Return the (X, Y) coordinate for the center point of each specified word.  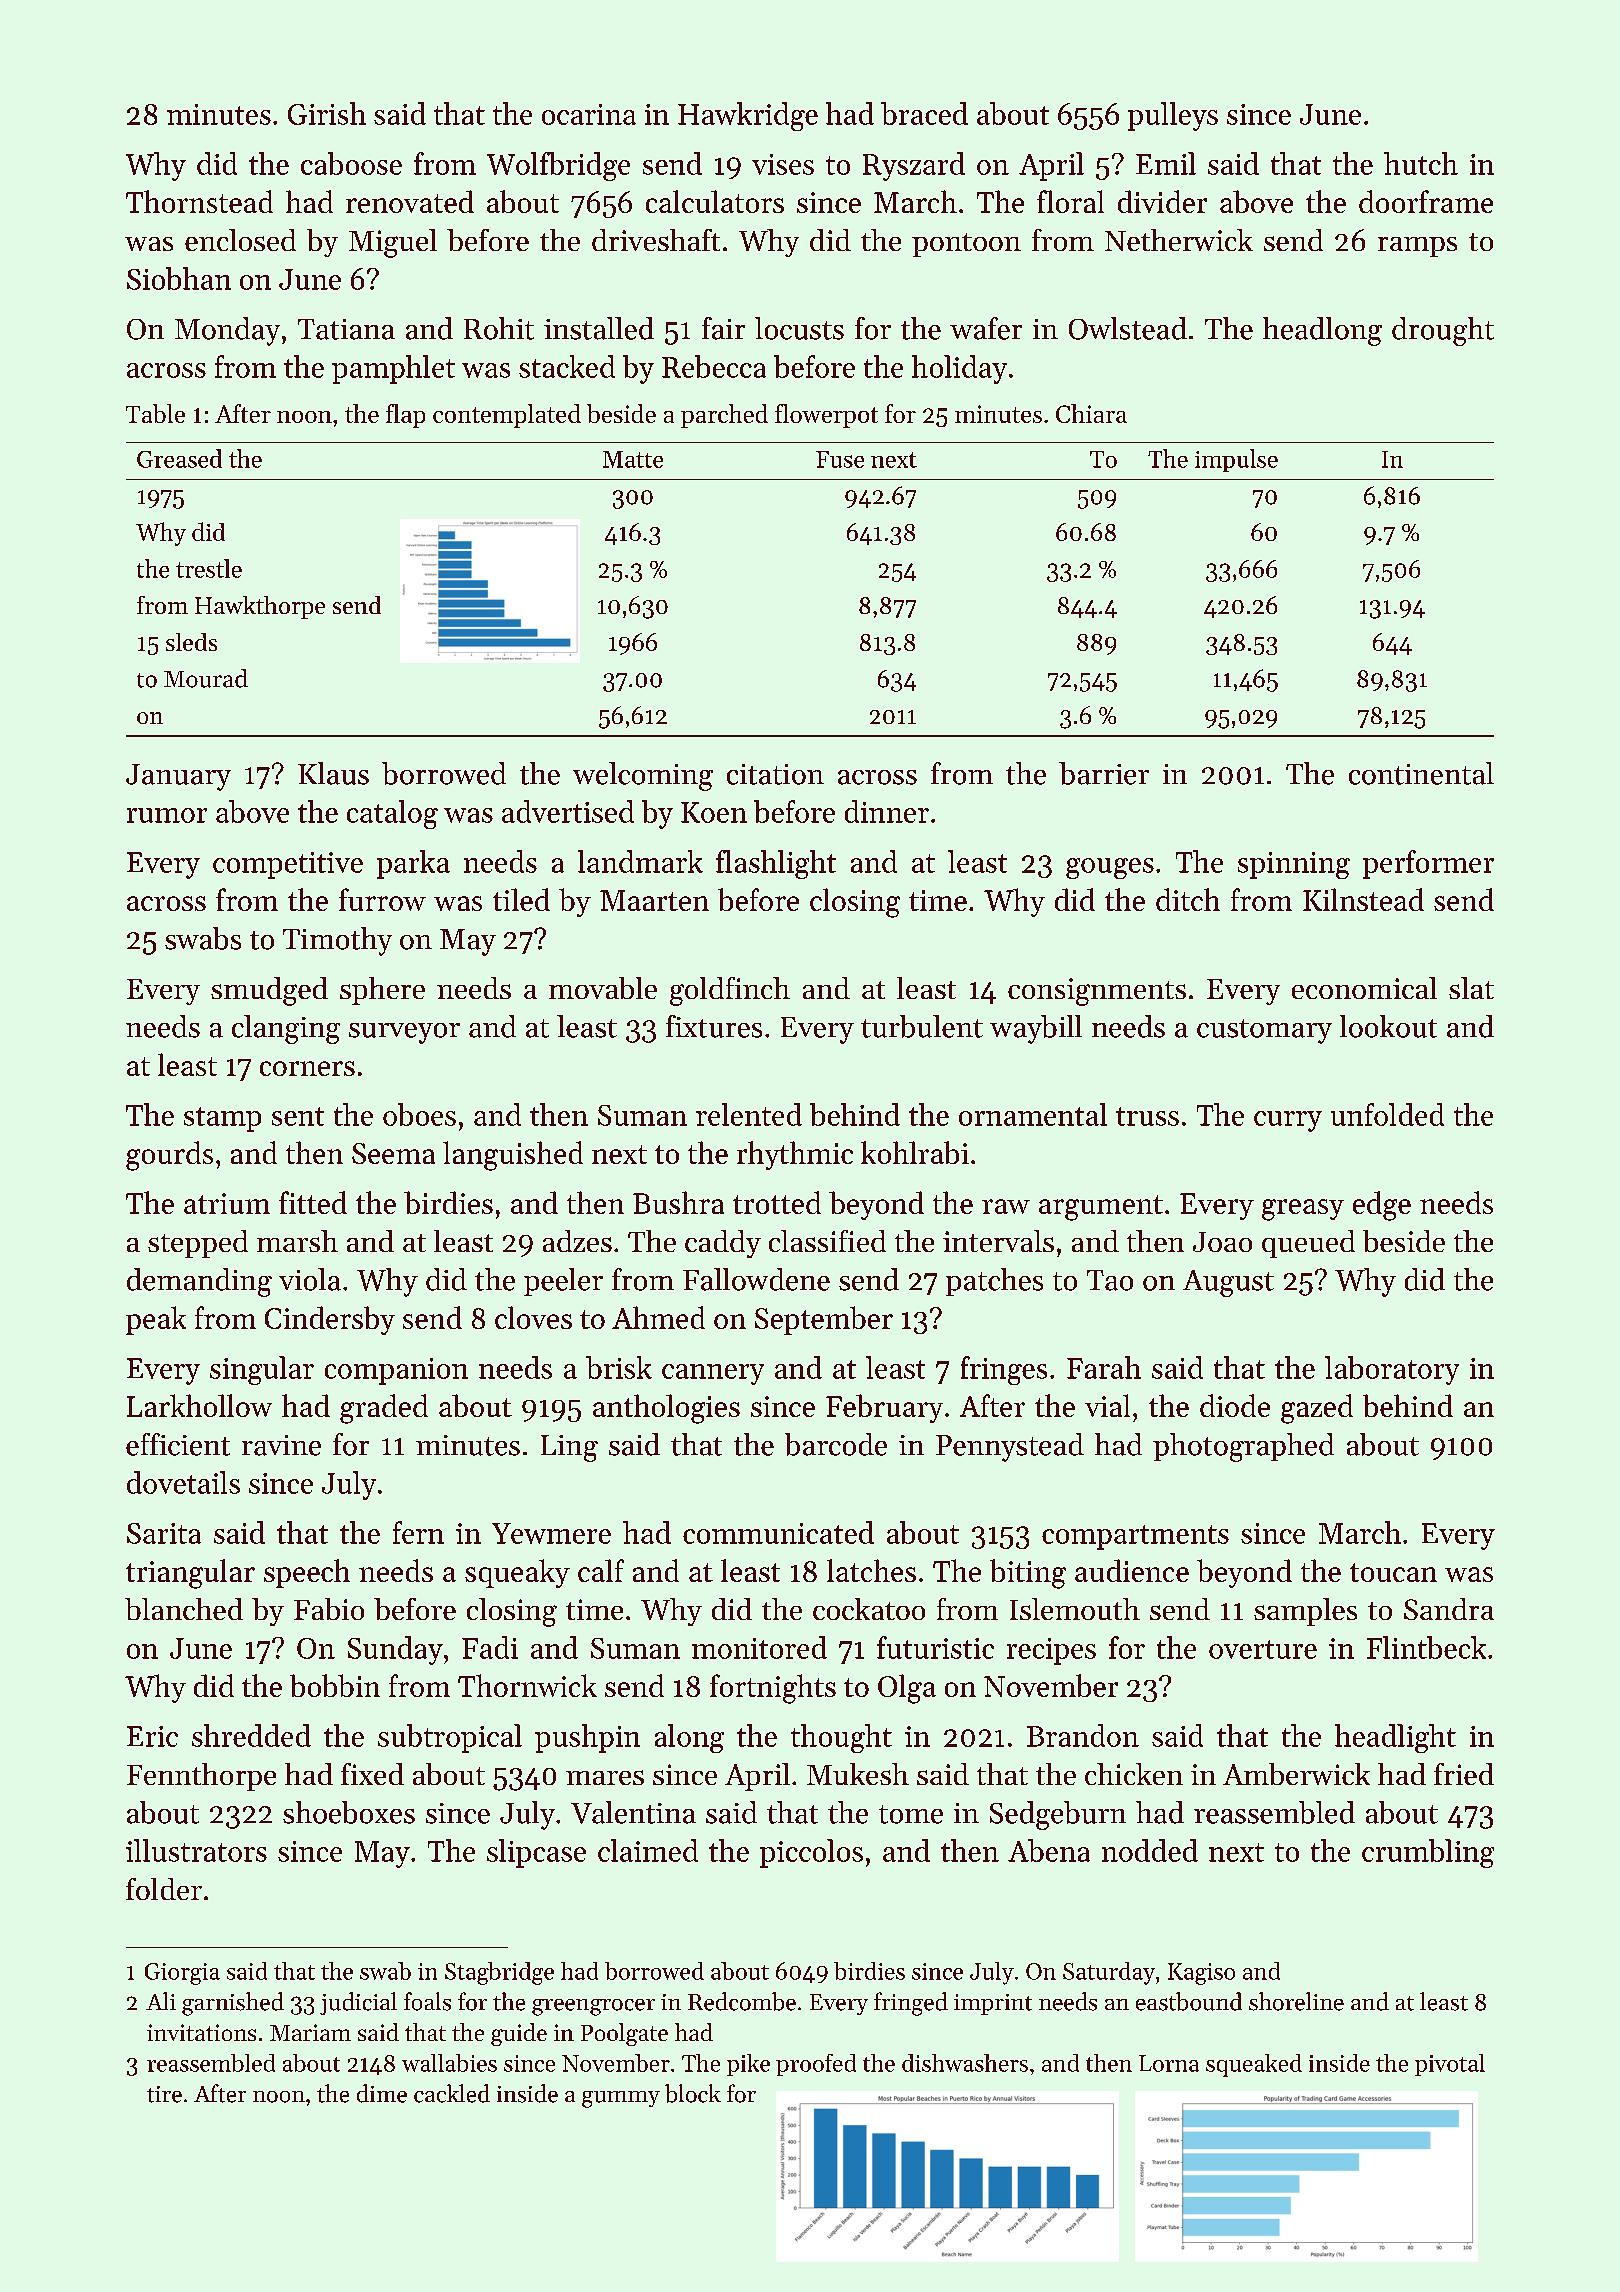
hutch (1421, 163)
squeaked (1254, 2065)
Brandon (1083, 1735)
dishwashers (965, 2063)
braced (924, 113)
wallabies (449, 2063)
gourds (169, 1156)
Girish (327, 113)
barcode (836, 1444)
